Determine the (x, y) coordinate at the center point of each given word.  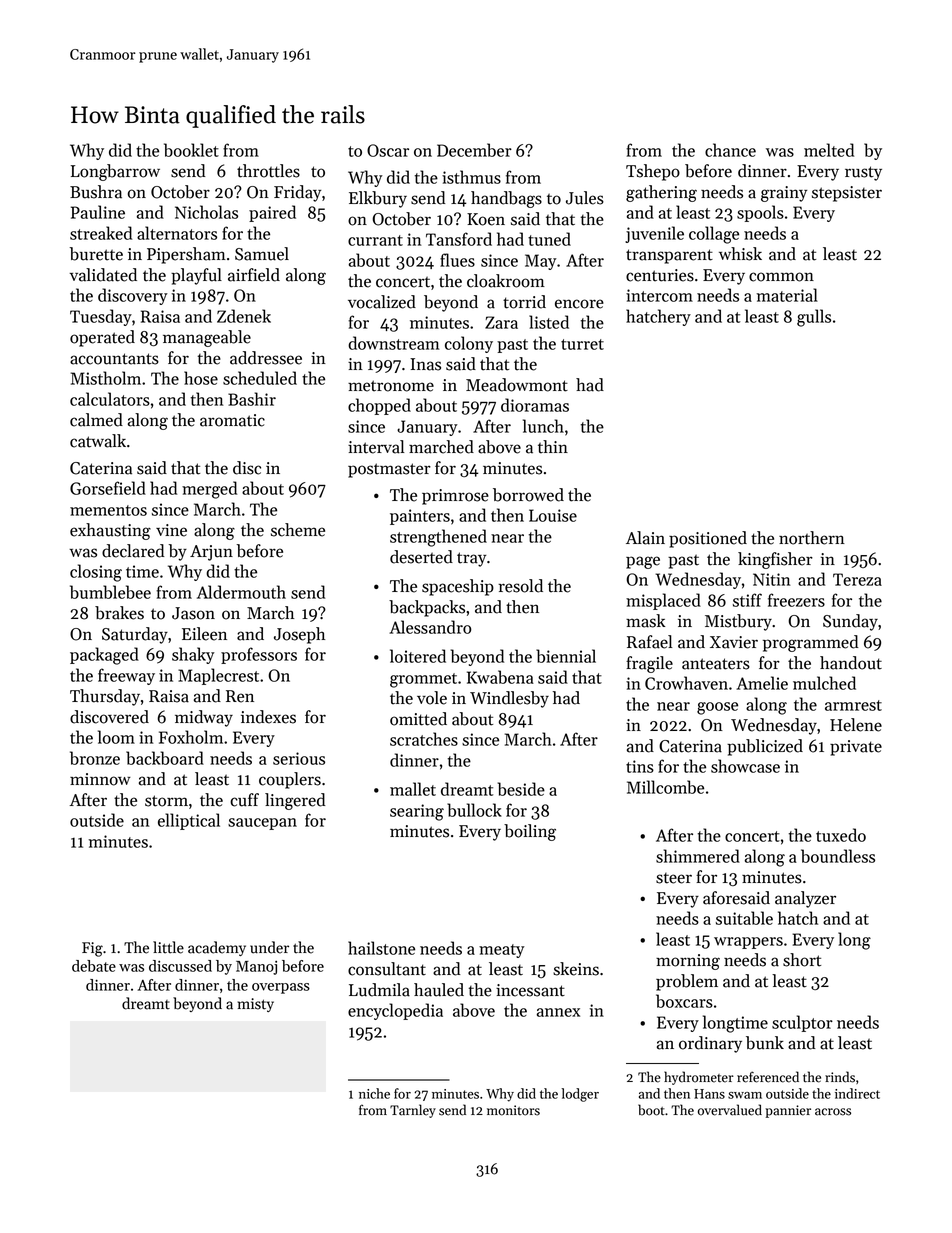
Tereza (857, 579)
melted (829, 150)
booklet (191, 150)
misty (255, 1005)
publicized (765, 747)
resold (520, 586)
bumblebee (110, 592)
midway (204, 718)
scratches (424, 739)
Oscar (388, 150)
